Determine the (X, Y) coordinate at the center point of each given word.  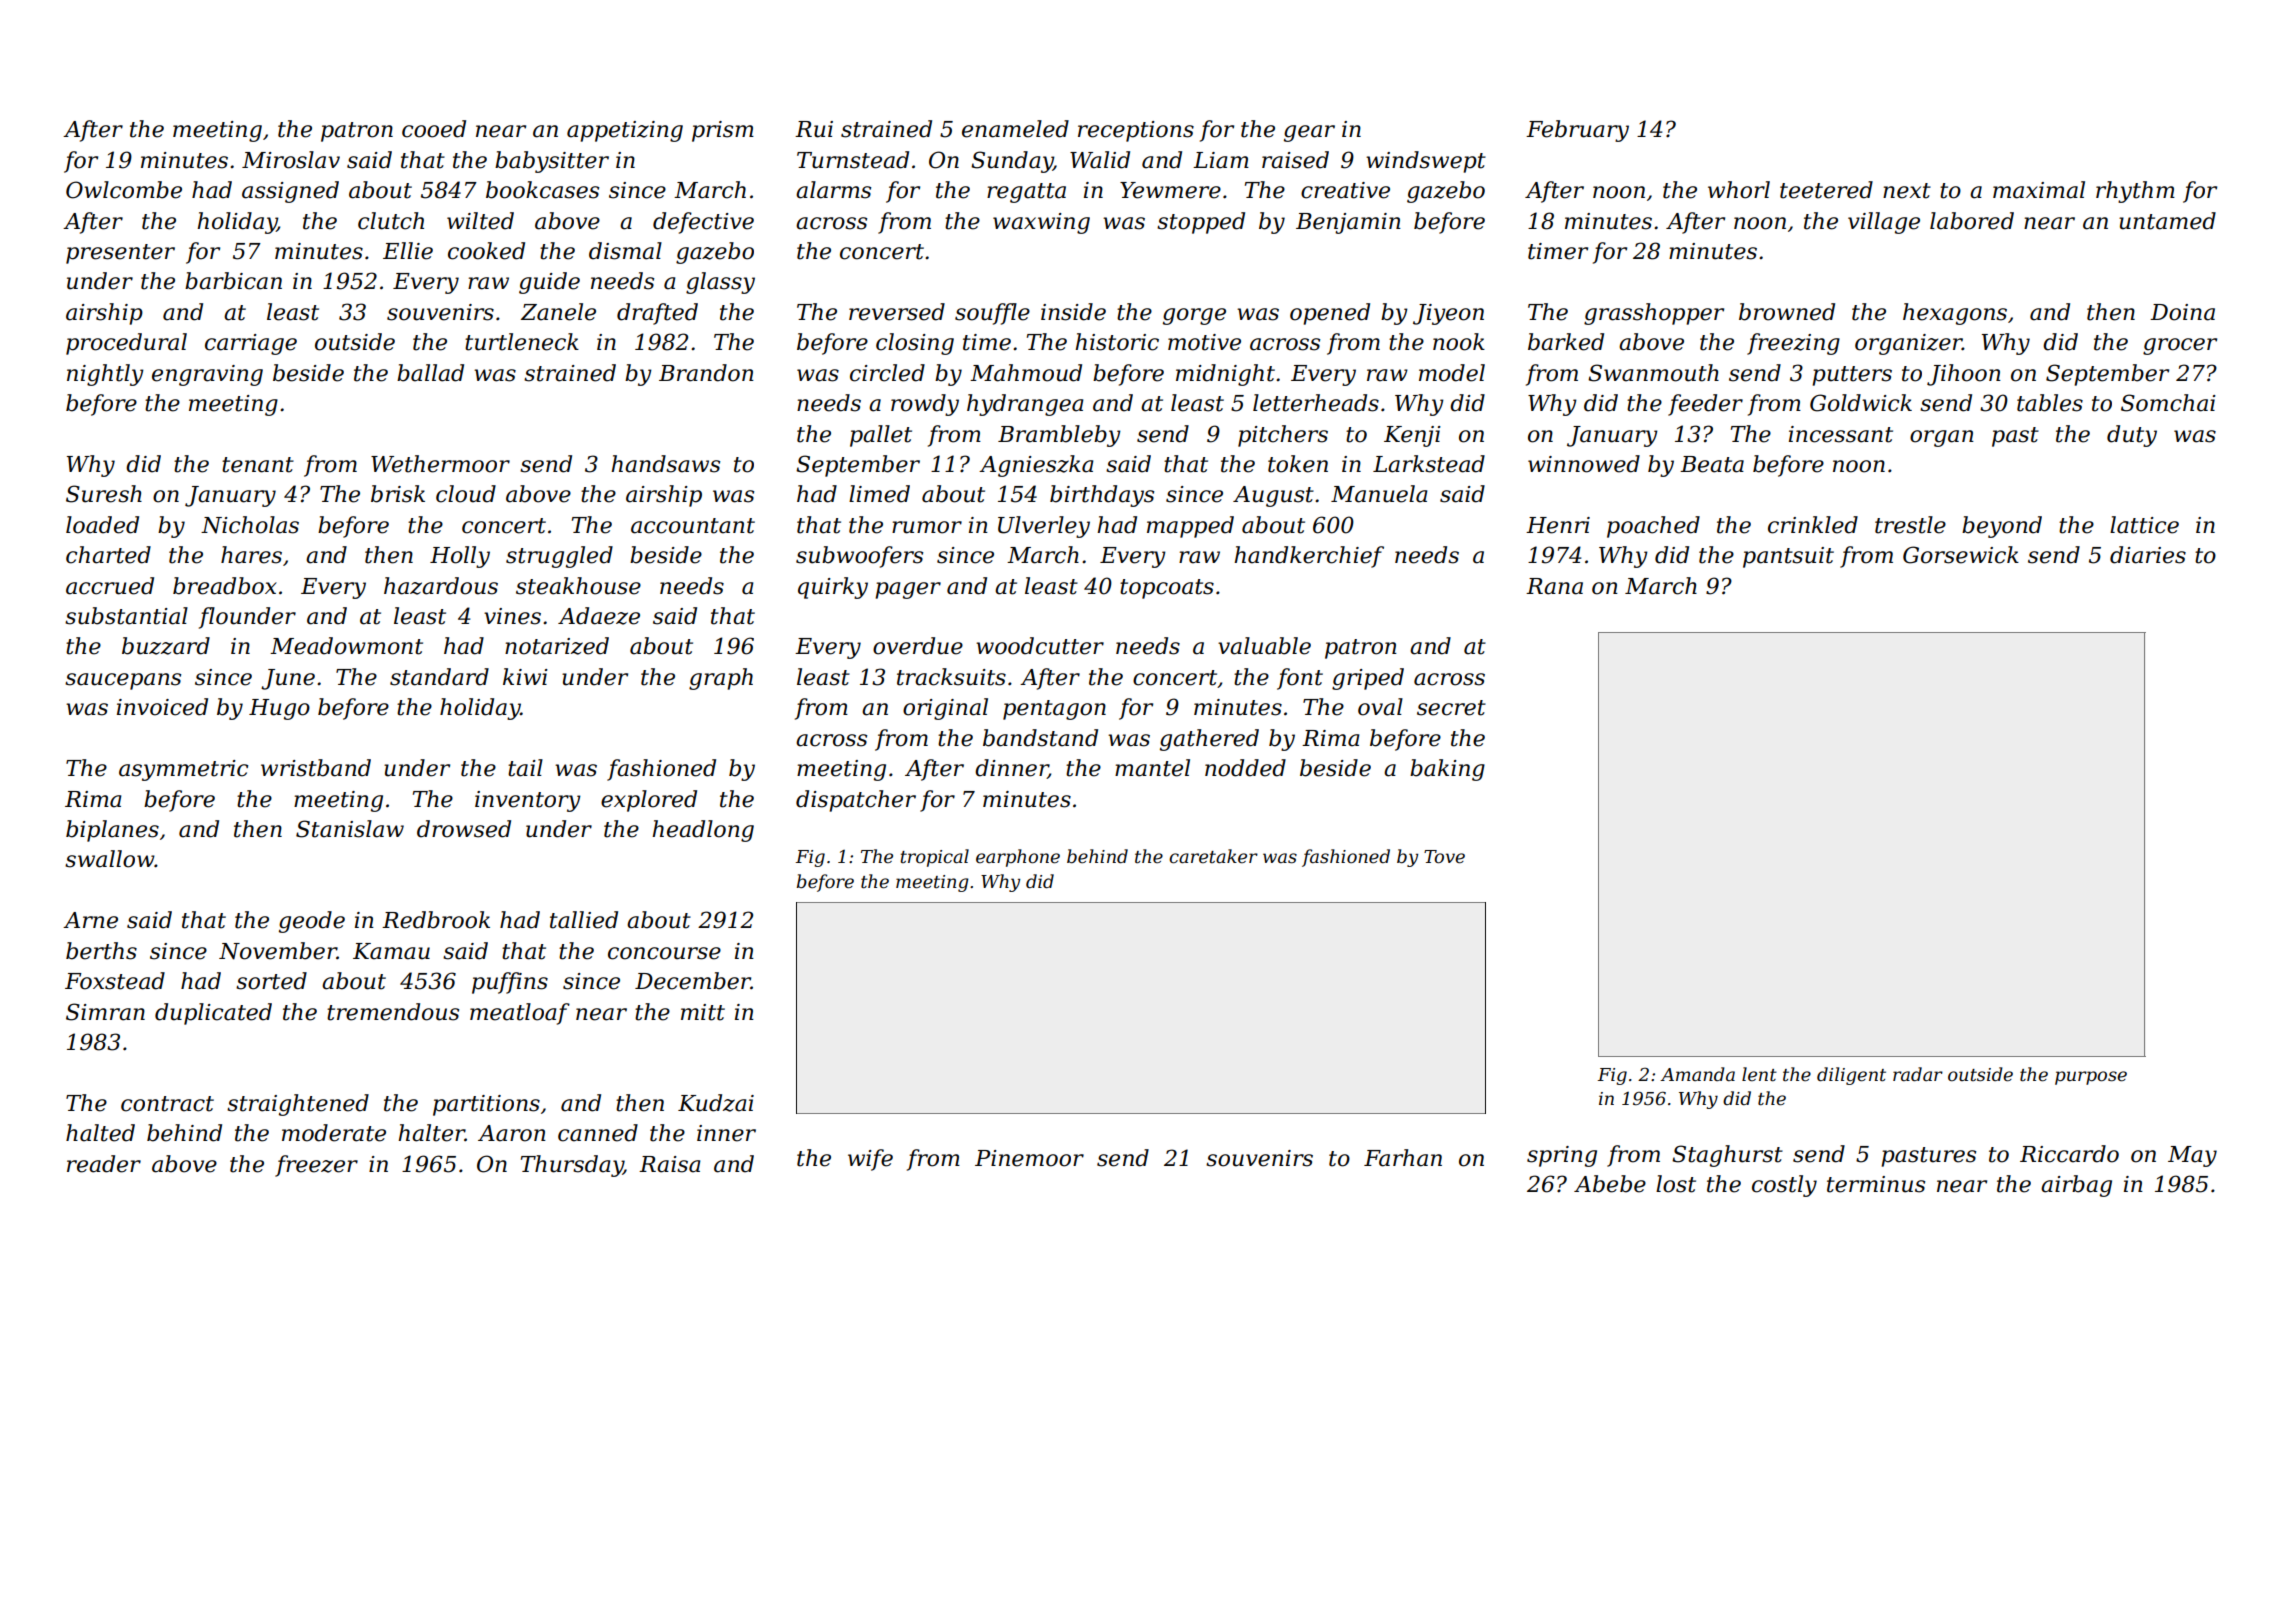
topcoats (1167, 589)
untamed (2167, 221)
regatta (1026, 193)
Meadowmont (346, 646)
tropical (934, 858)
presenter (120, 254)
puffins (510, 983)
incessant (1841, 434)
